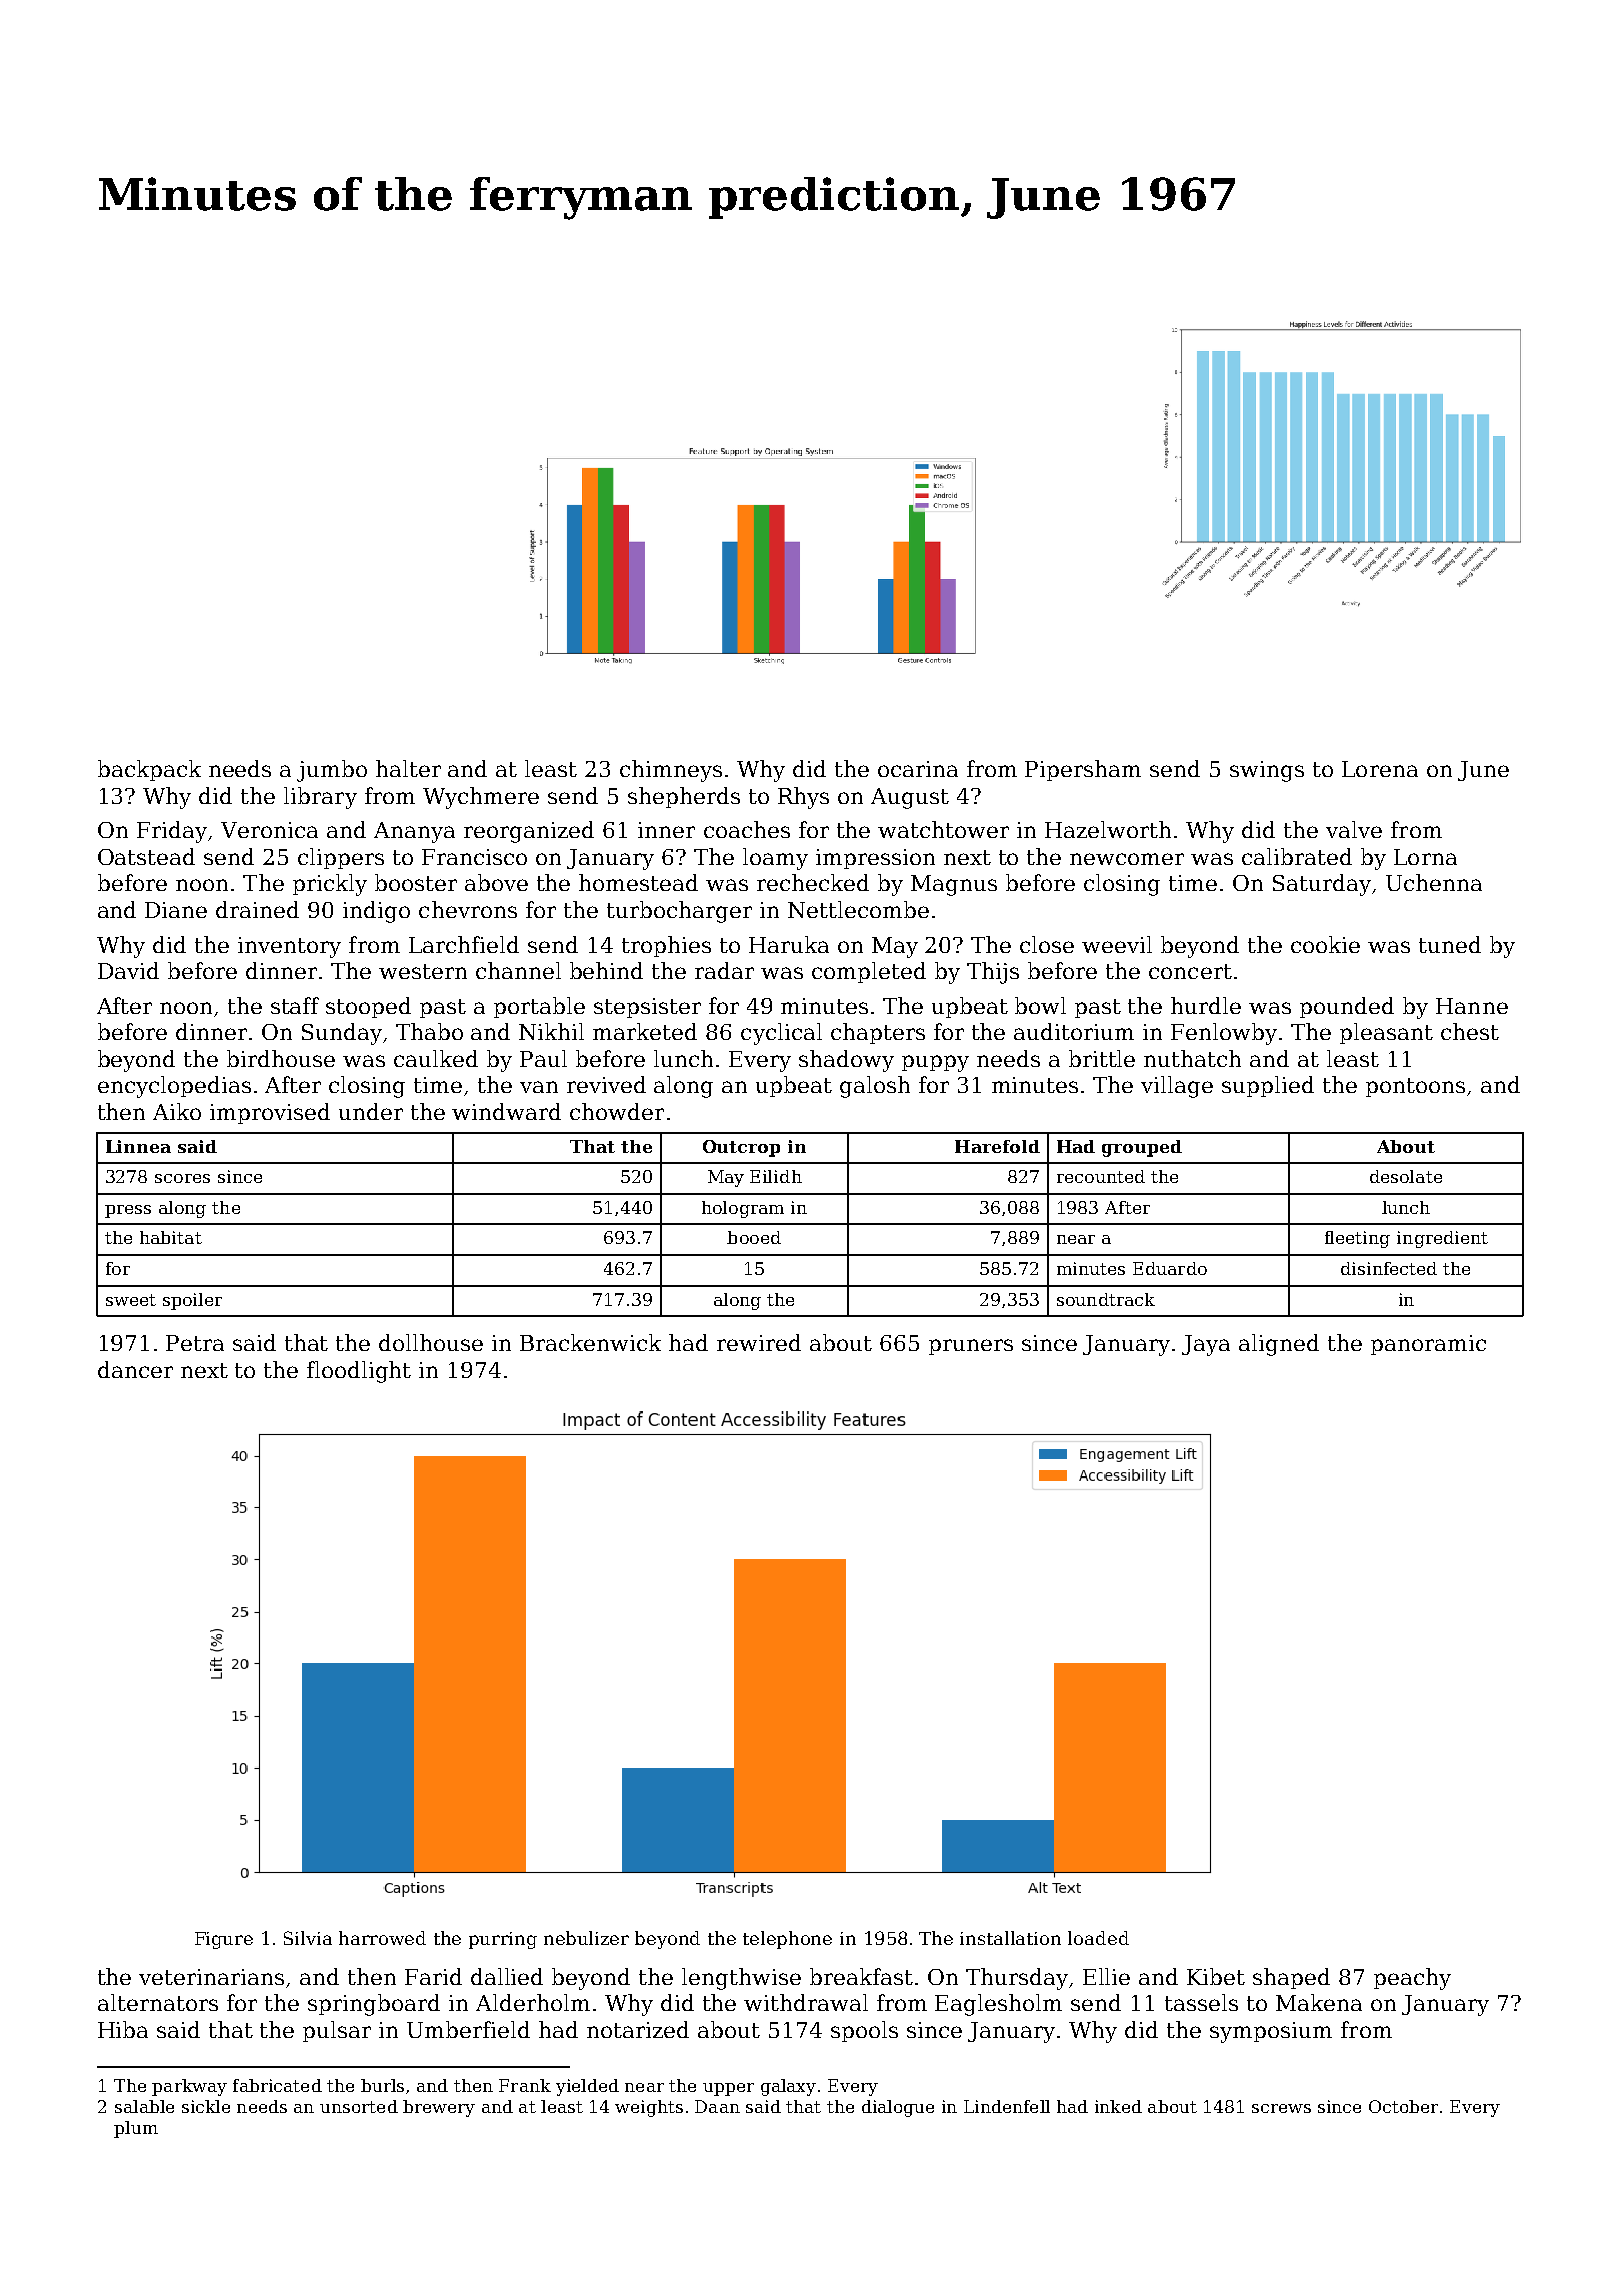  Describe the element at coordinates (135, 1369) in the page. I see `dancer` at that location.
